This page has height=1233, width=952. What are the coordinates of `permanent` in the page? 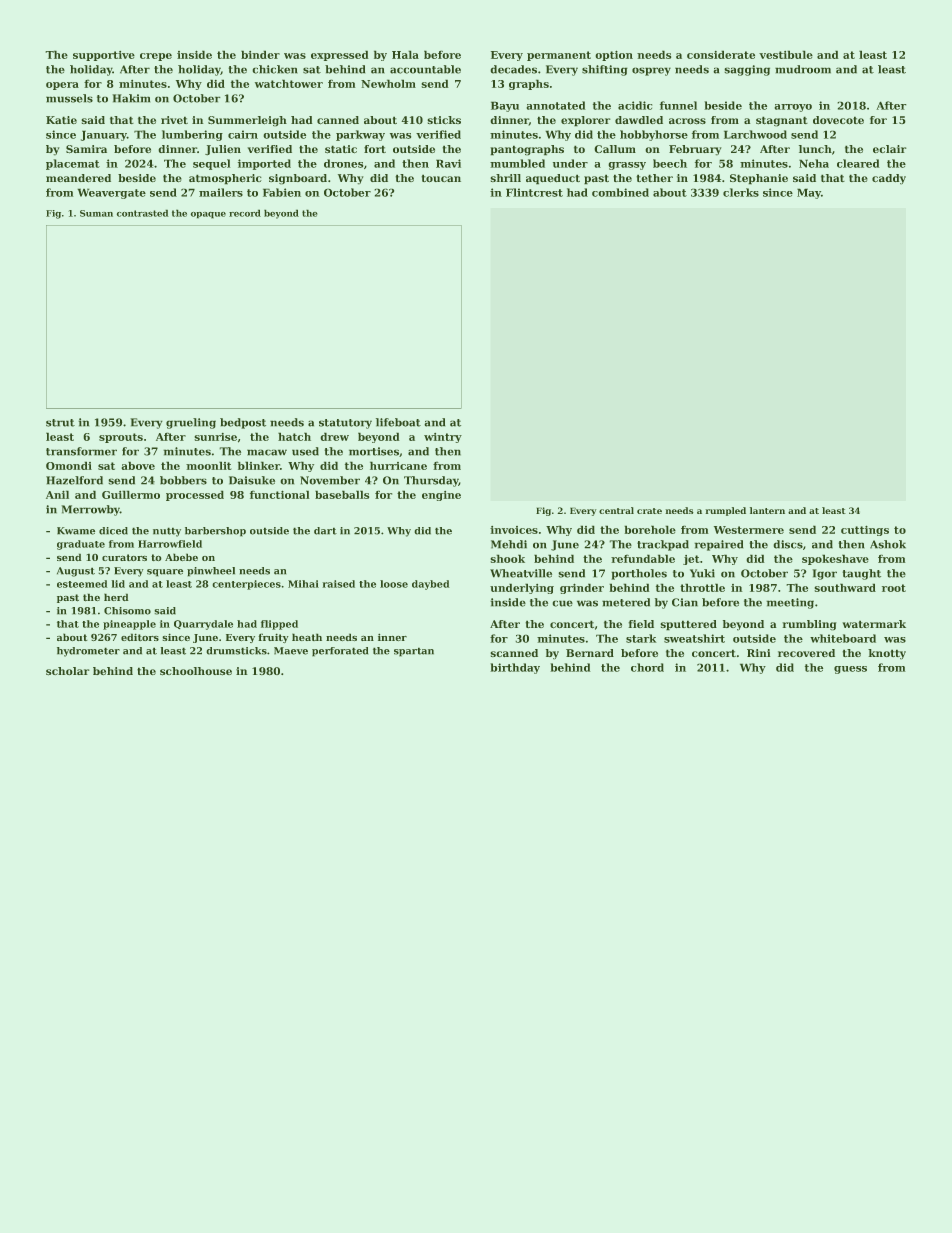 It's located at (559, 56).
